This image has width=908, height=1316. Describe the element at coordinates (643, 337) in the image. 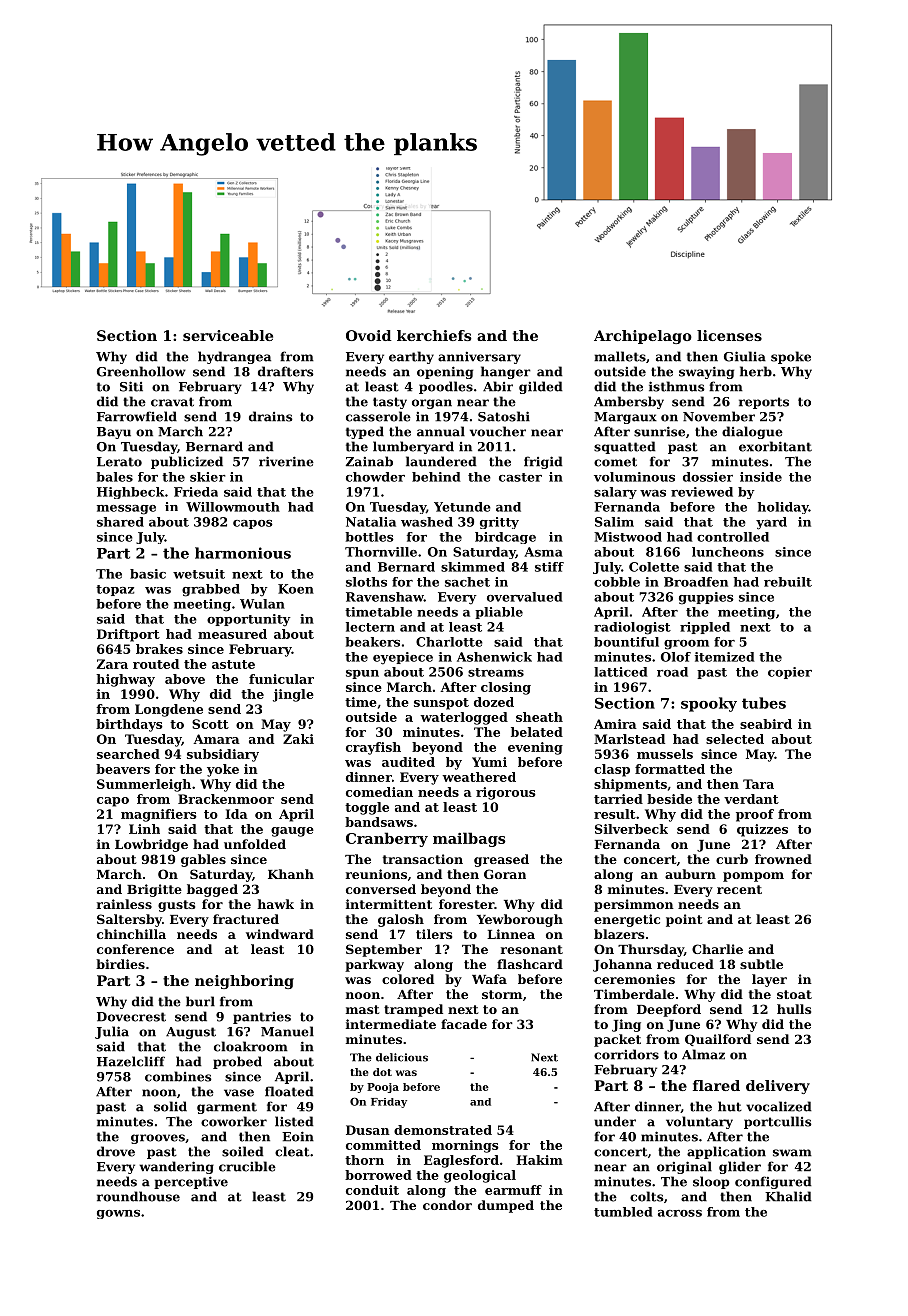

I see `Archipelago` at that location.
